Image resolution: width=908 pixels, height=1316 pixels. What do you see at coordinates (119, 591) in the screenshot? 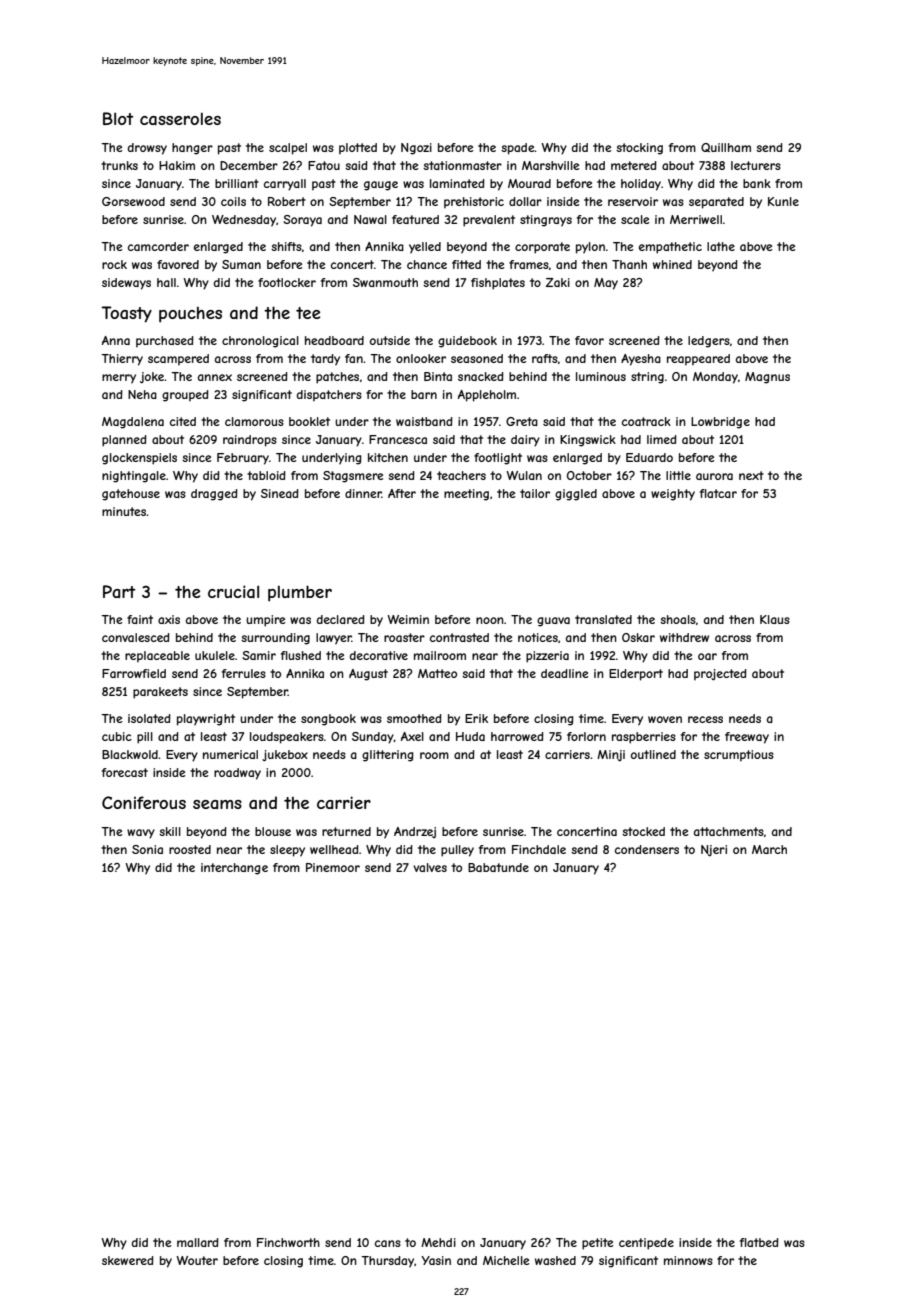
I see `Part` at bounding box center [119, 591].
